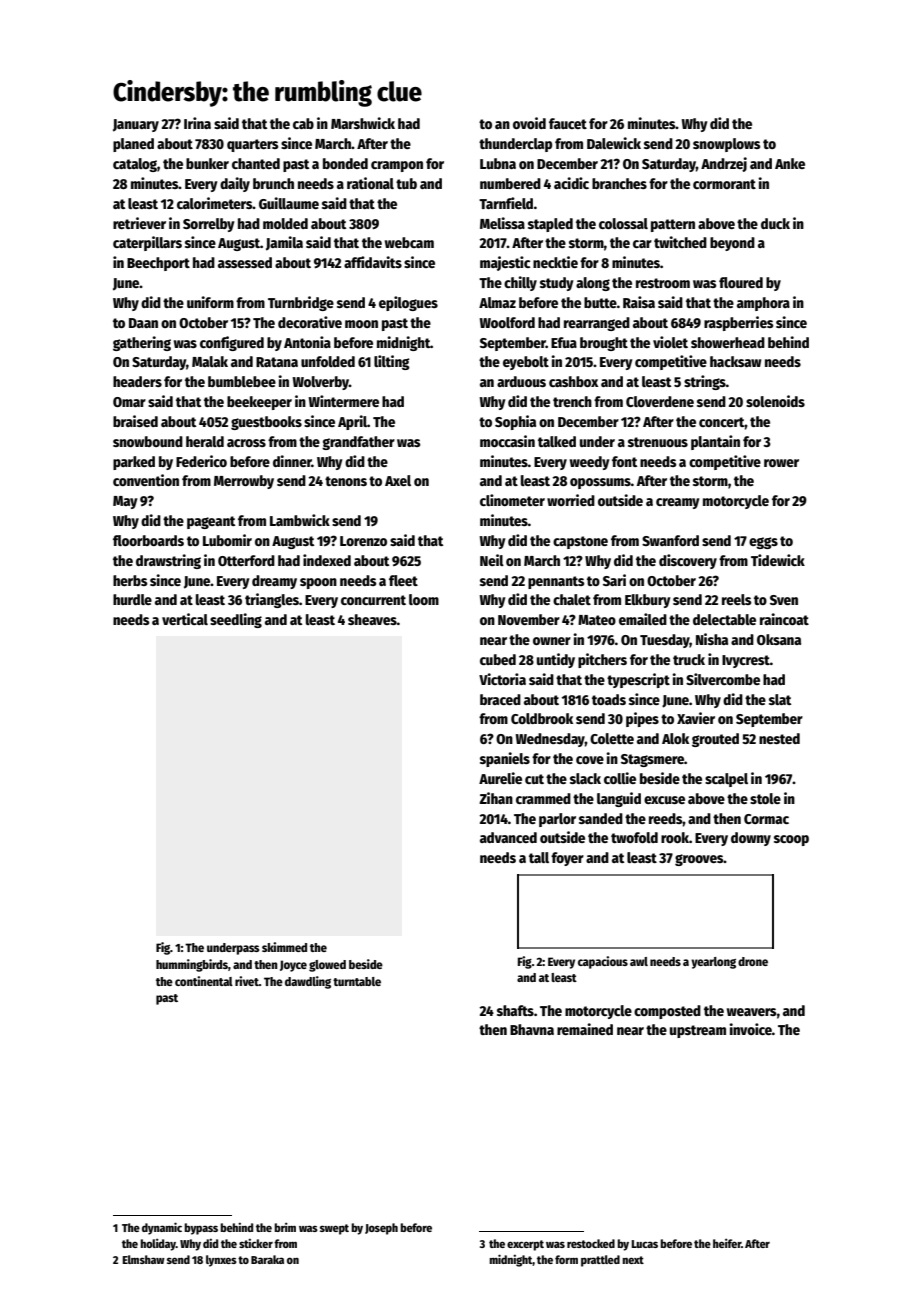 The width and height of the screenshot is (924, 1308). I want to click on catalog, so click(135, 165).
